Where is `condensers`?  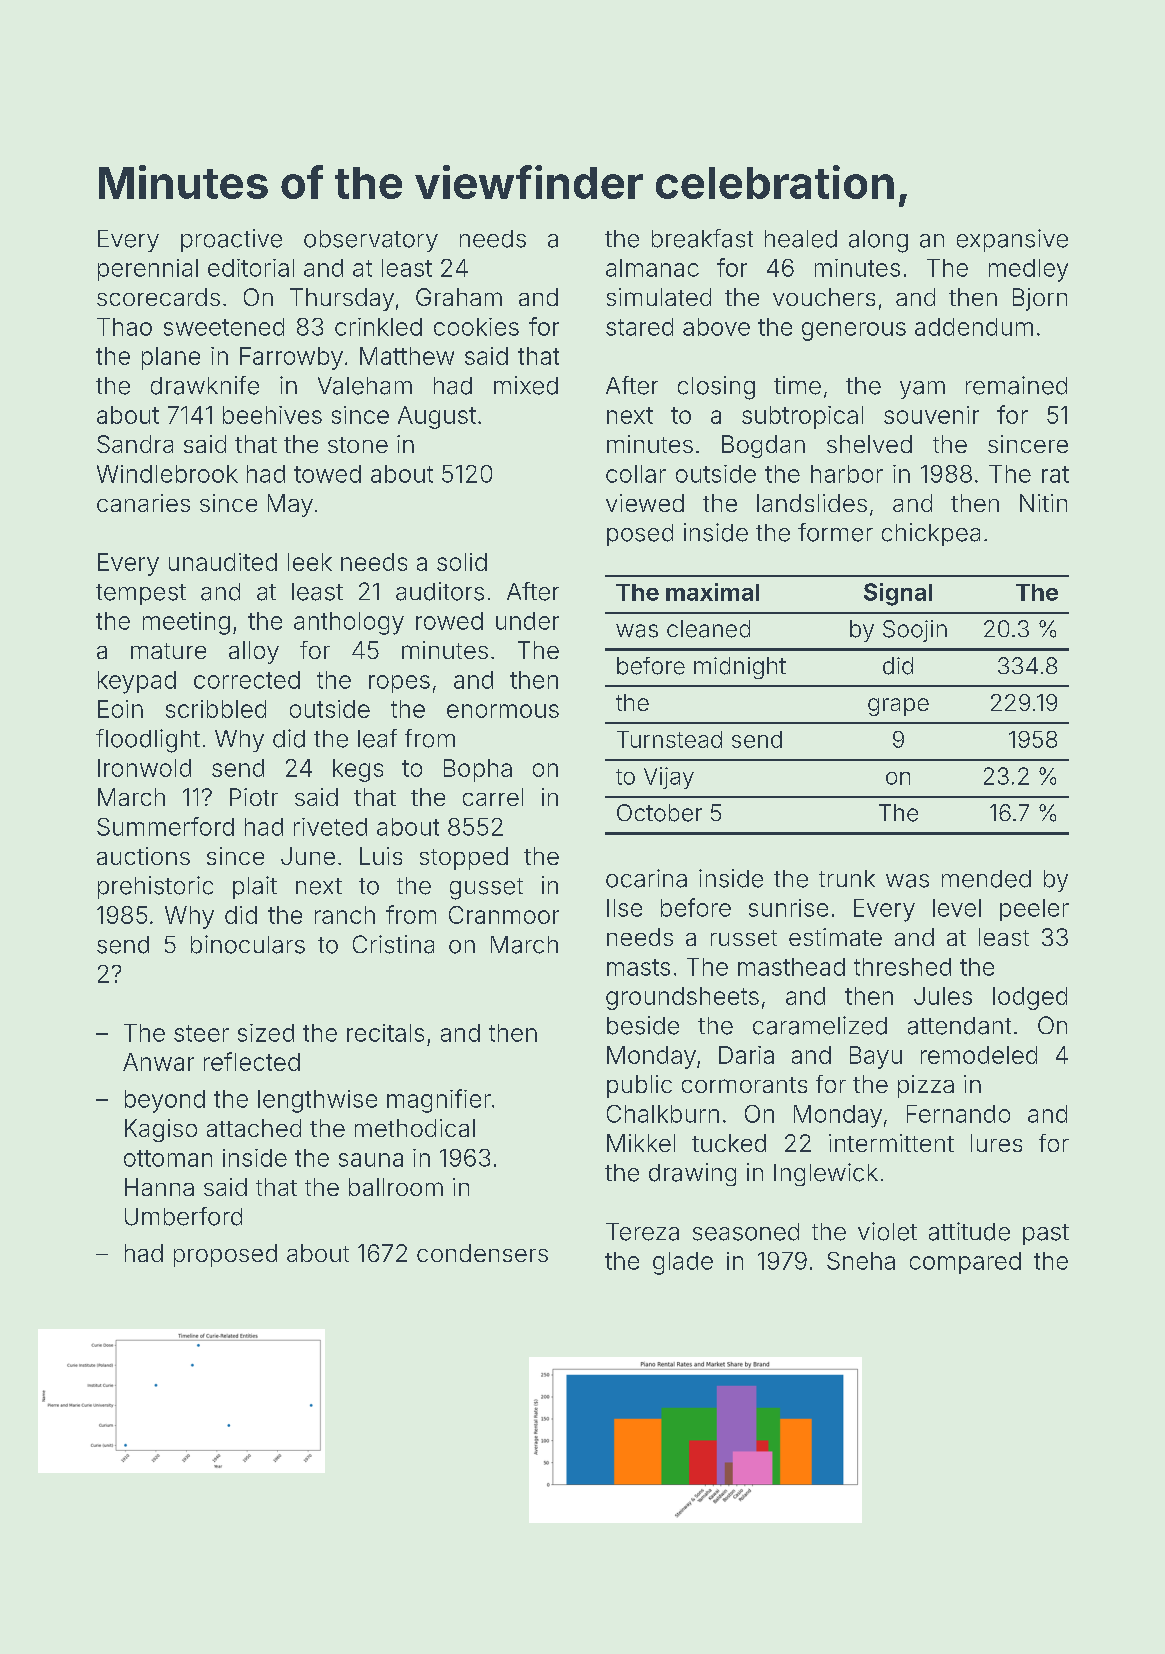 condensers is located at coordinates (482, 1253).
